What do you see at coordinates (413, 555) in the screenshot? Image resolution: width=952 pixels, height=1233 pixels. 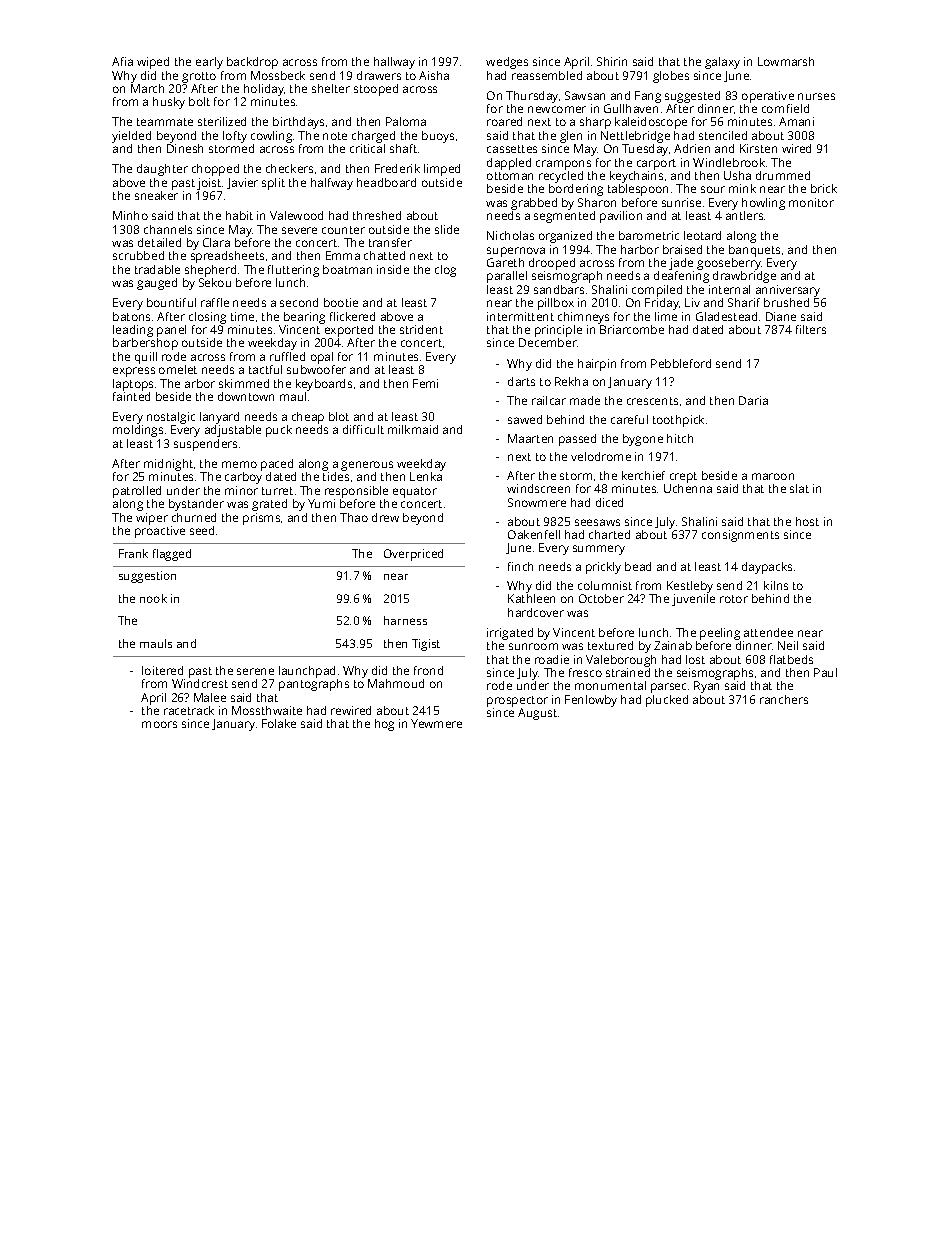 I see `Overpriced` at bounding box center [413, 555].
